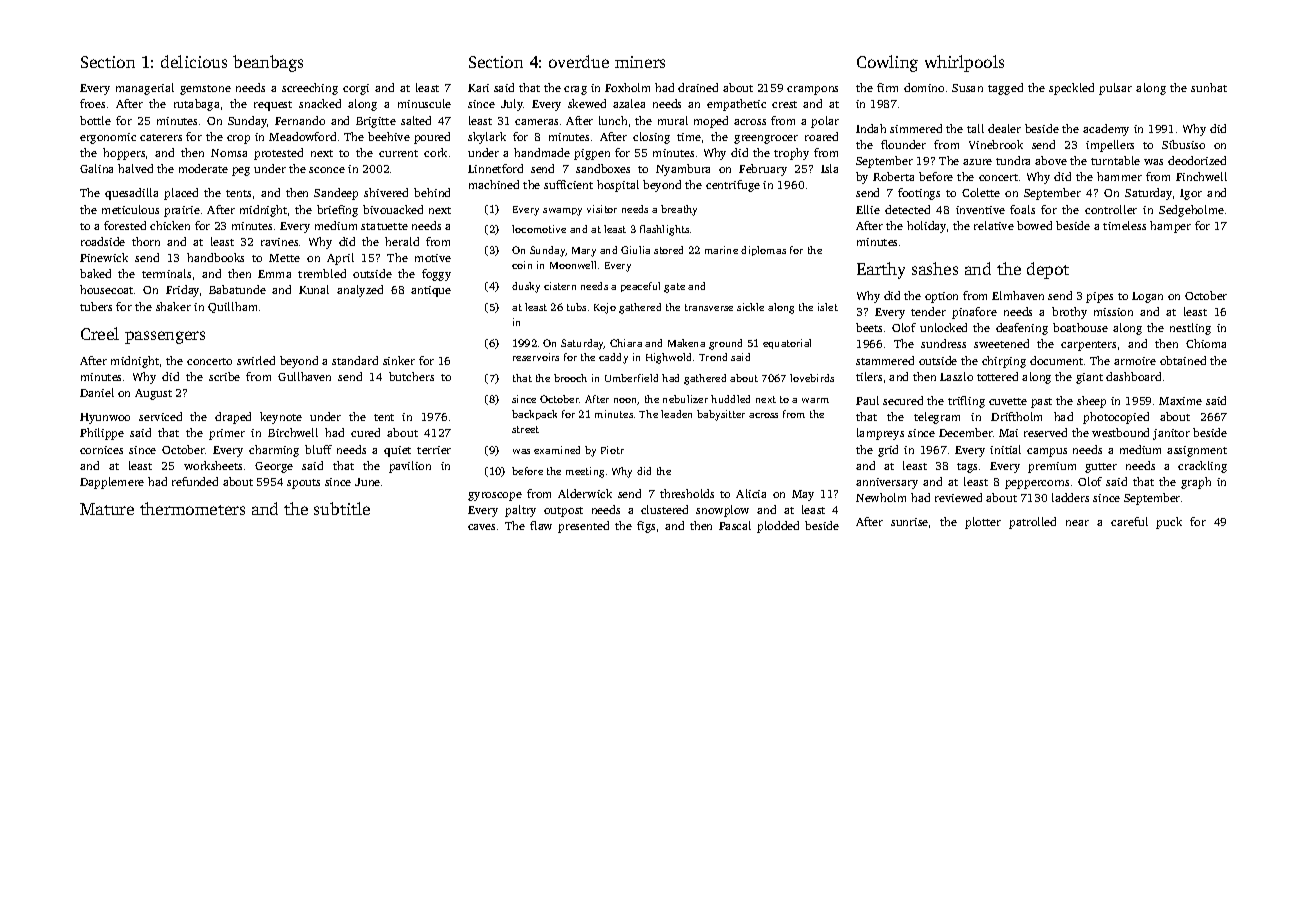  I want to click on miners, so click(640, 62).
